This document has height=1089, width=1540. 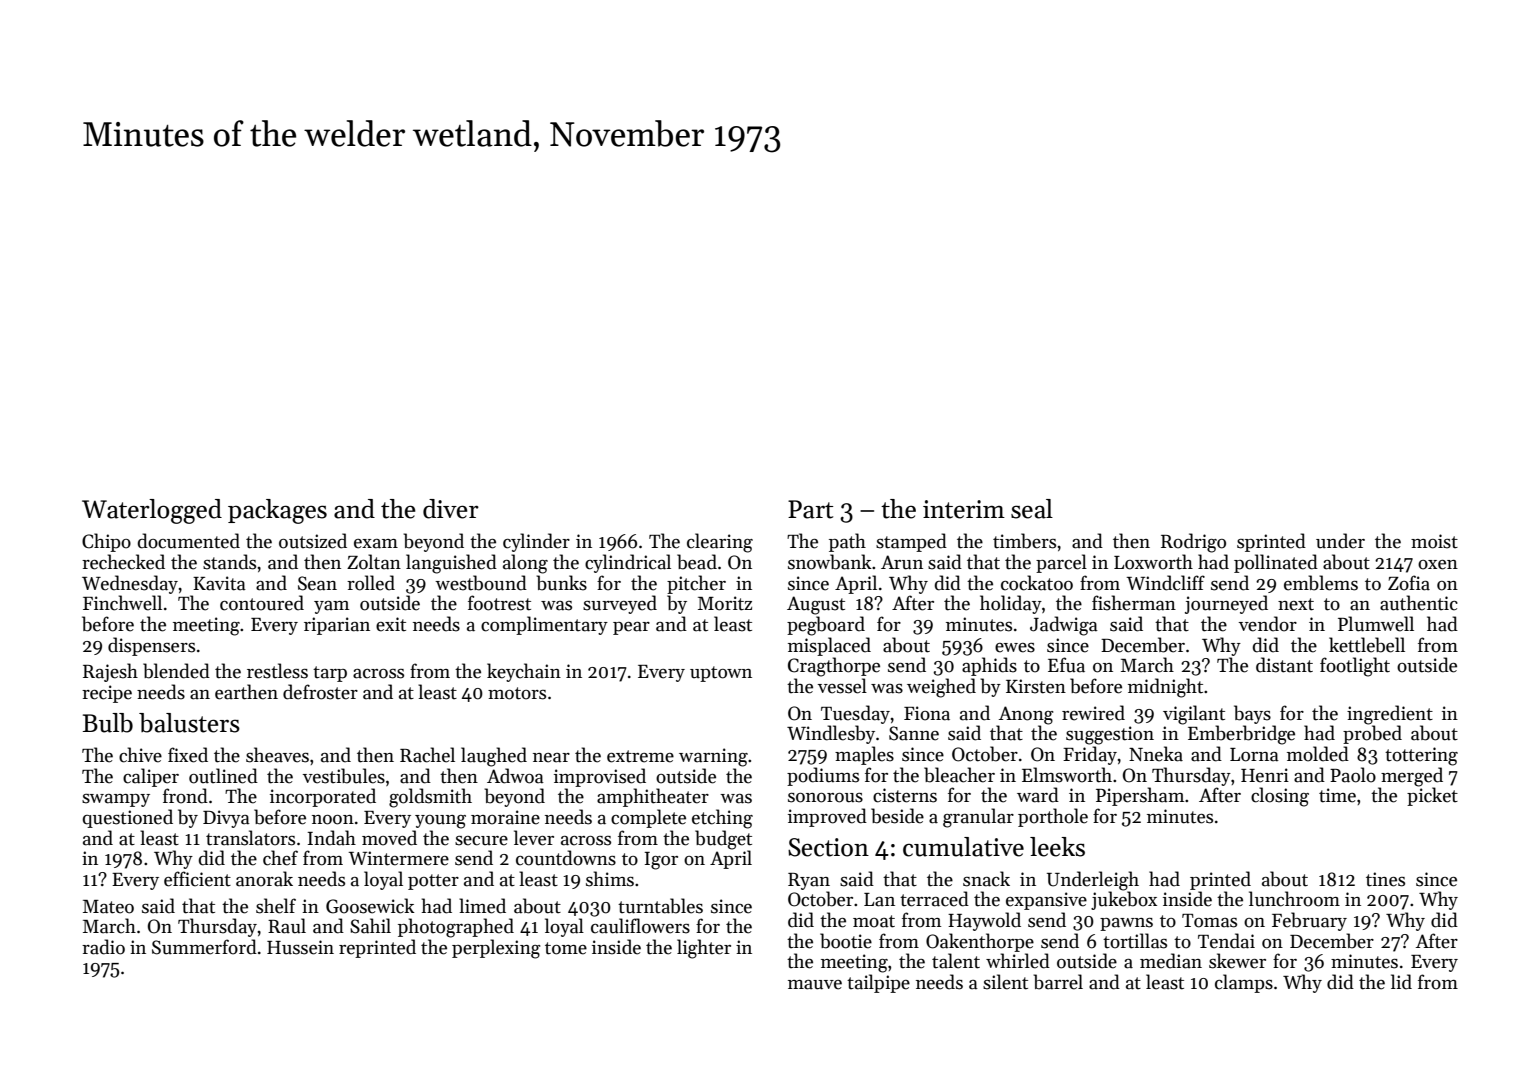 I want to click on Hussein, so click(x=300, y=947).
